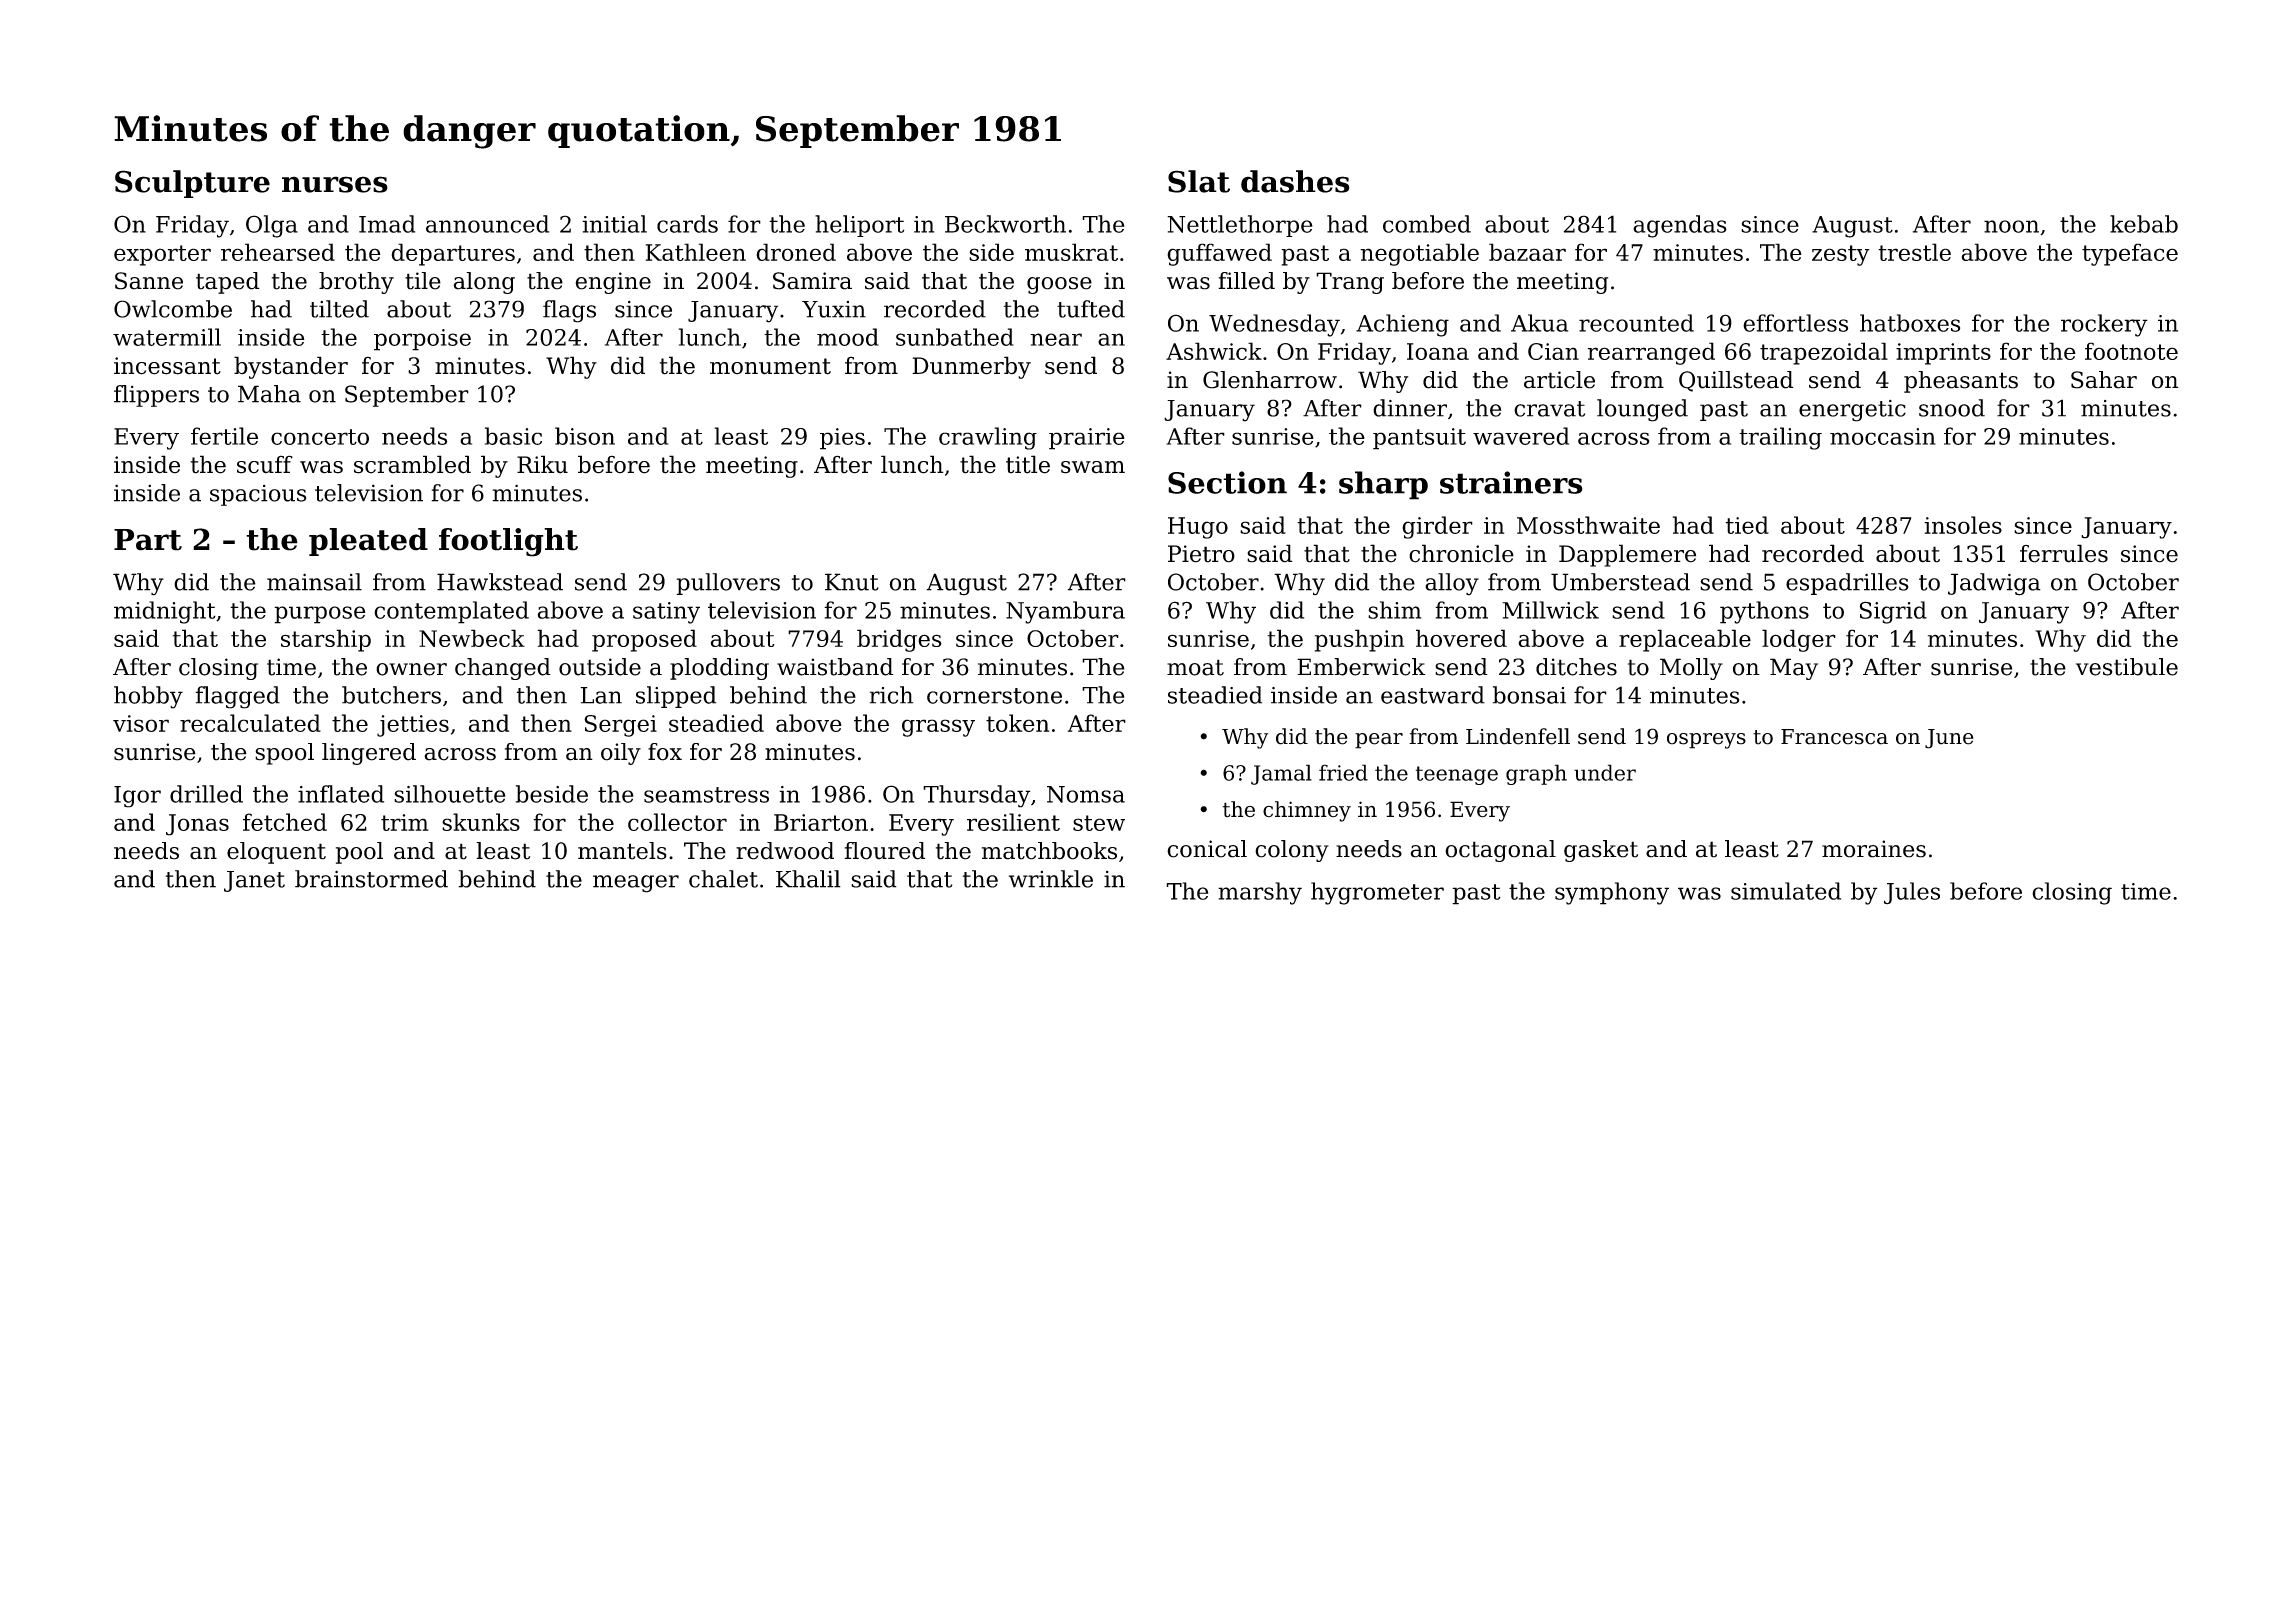  What do you see at coordinates (1199, 181) in the screenshot?
I see `Slat` at bounding box center [1199, 181].
